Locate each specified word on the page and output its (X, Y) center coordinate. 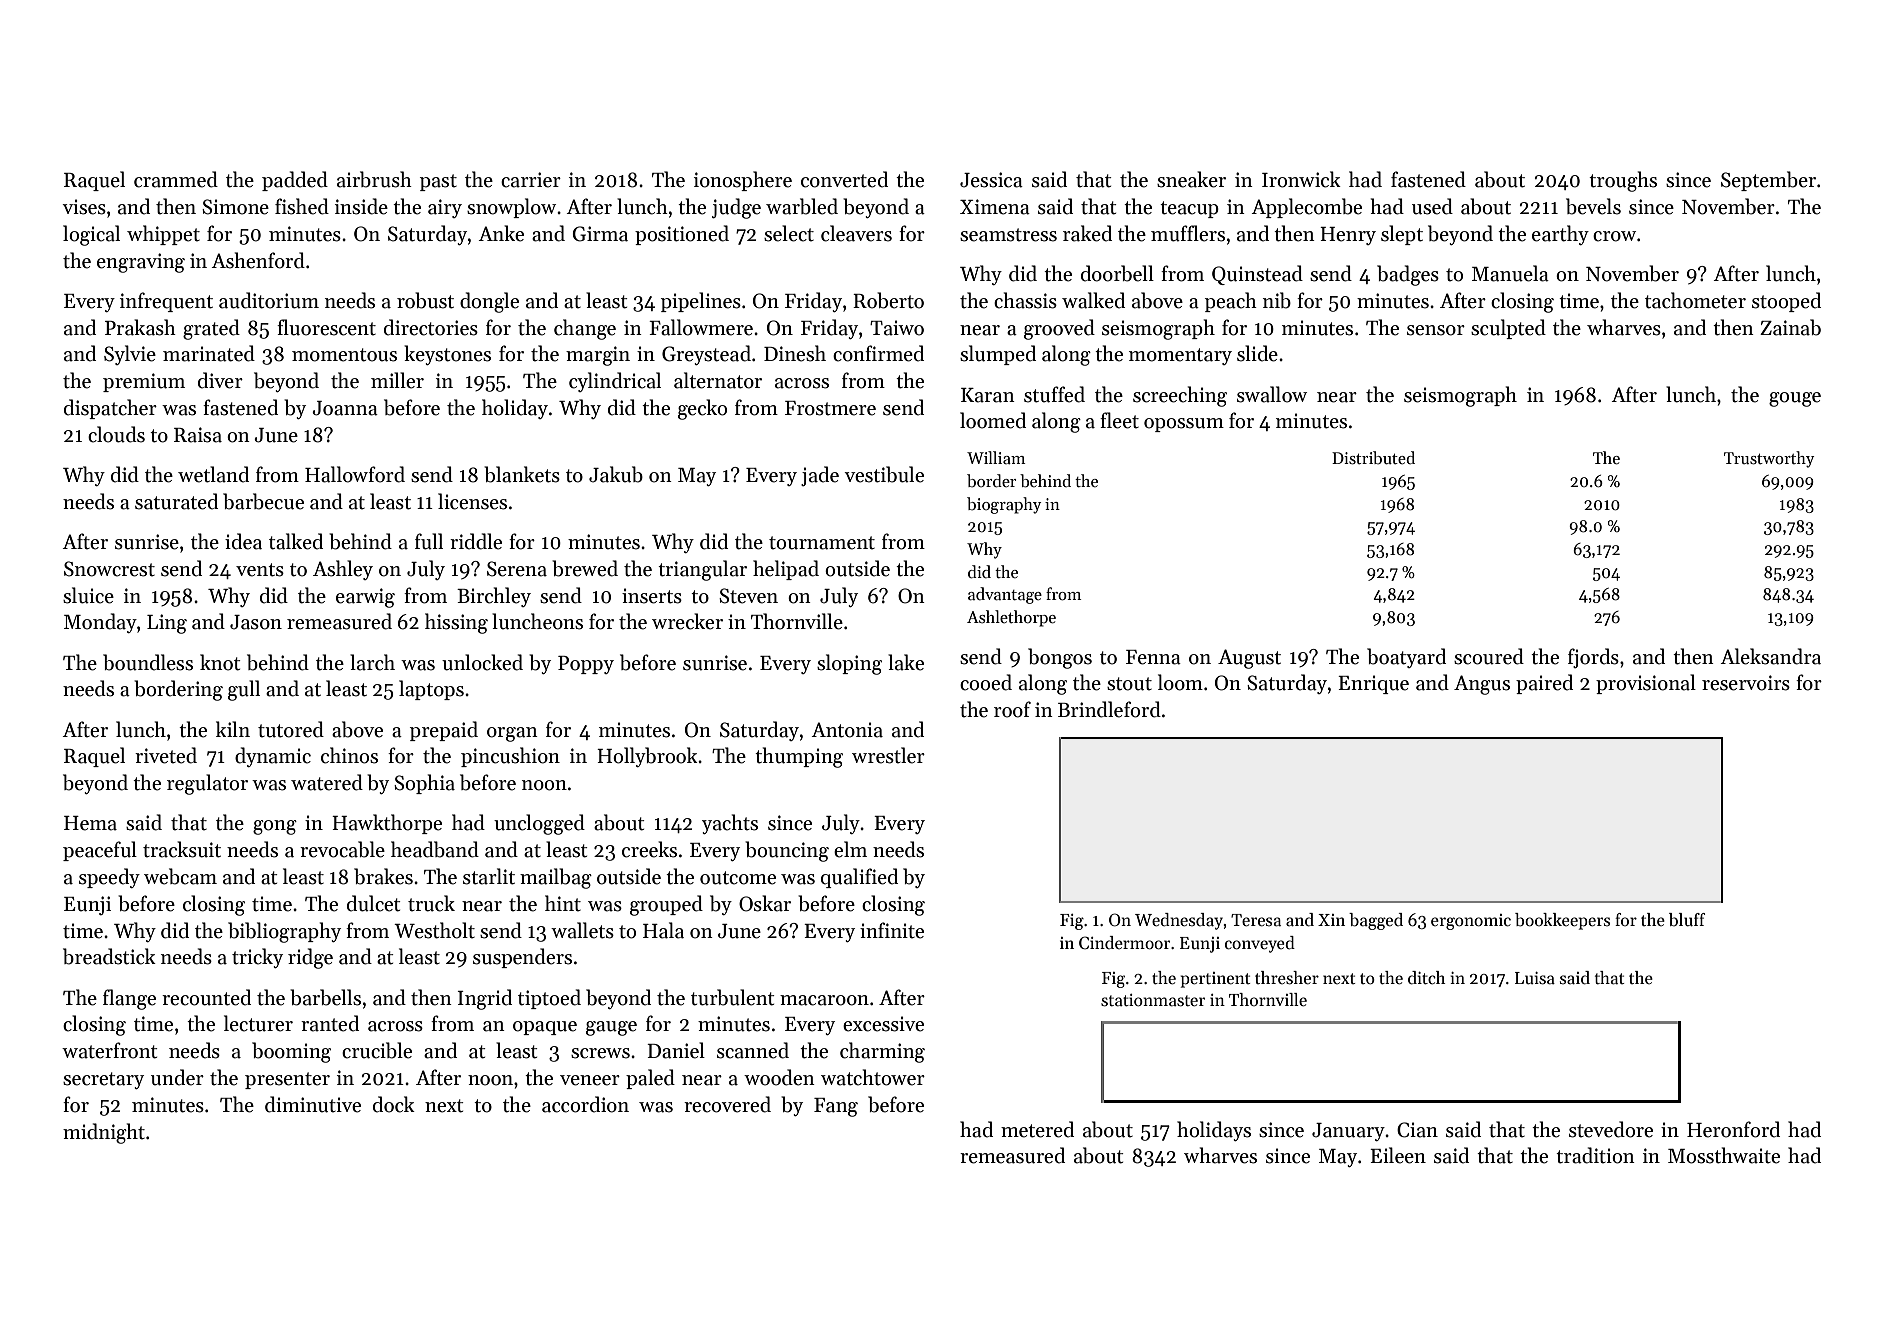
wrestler (888, 755)
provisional (1646, 684)
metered (1037, 1129)
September (1768, 181)
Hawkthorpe (387, 824)
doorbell (1117, 273)
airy (445, 208)
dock (394, 1104)
